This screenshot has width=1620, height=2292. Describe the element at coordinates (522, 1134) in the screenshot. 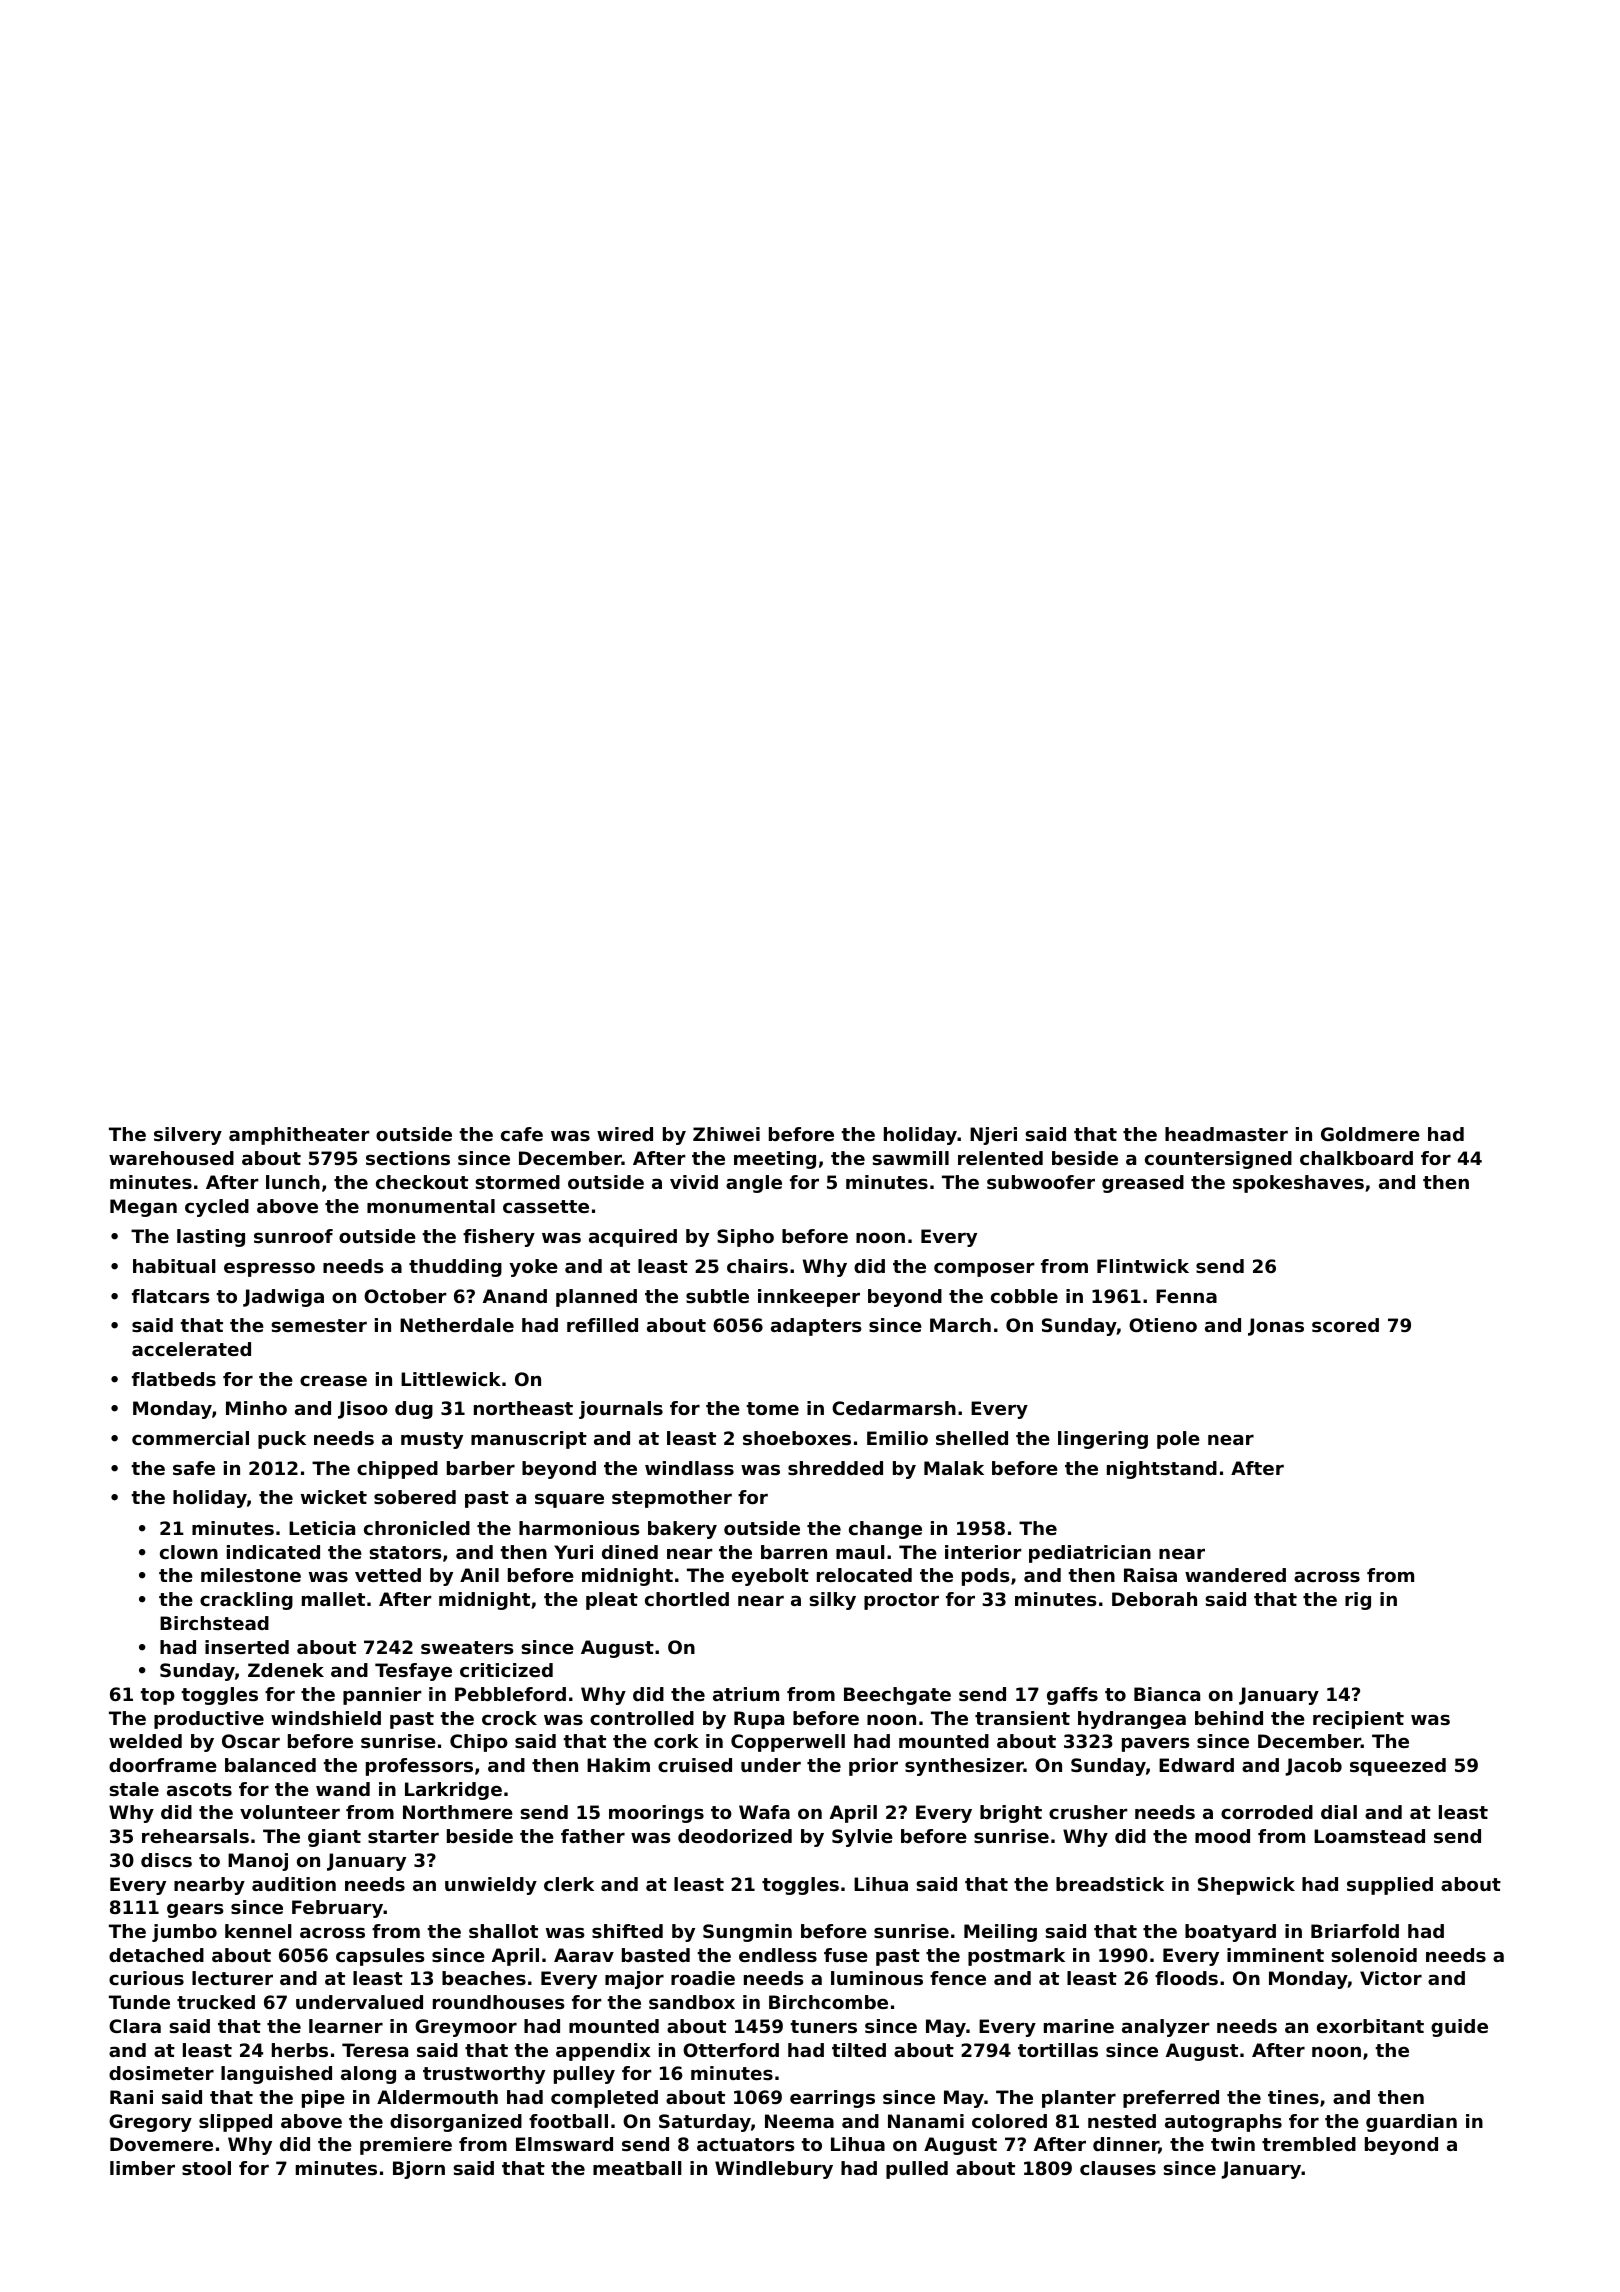

I see `cafe` at that location.
